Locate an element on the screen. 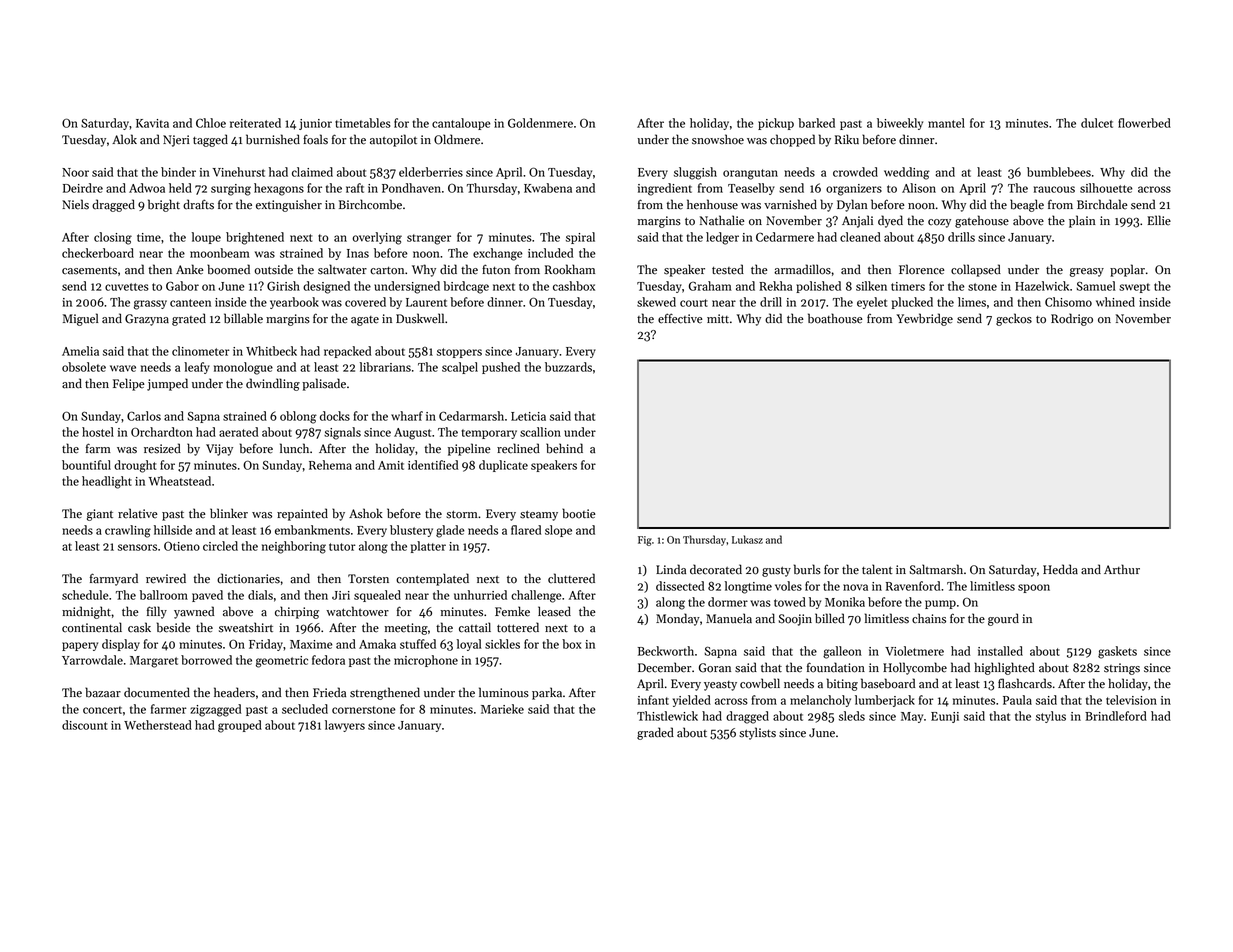 The image size is (1233, 952). obsolete is located at coordinates (84, 367).
